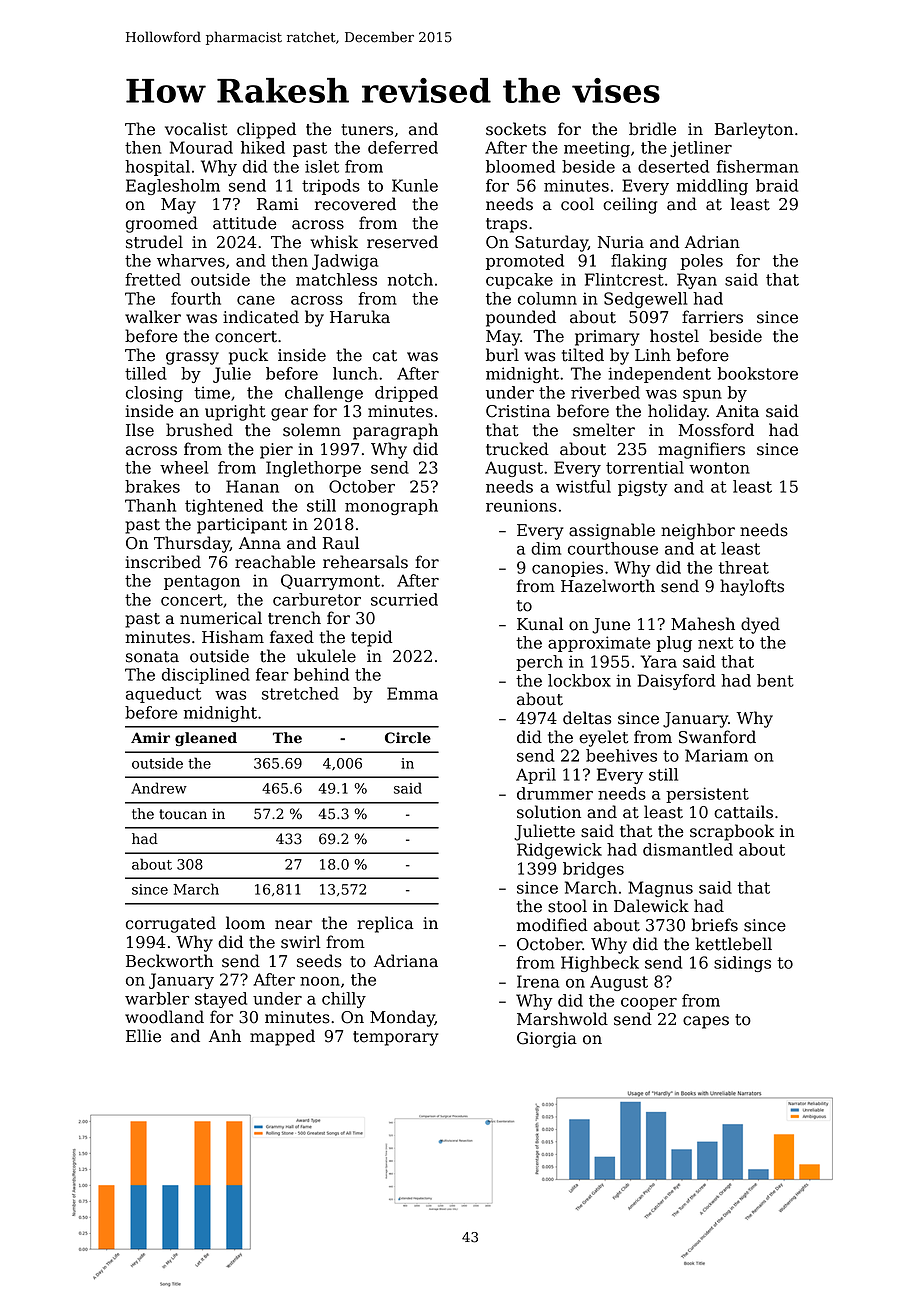  Describe the element at coordinates (143, 1036) in the screenshot. I see `Ellie` at that location.
